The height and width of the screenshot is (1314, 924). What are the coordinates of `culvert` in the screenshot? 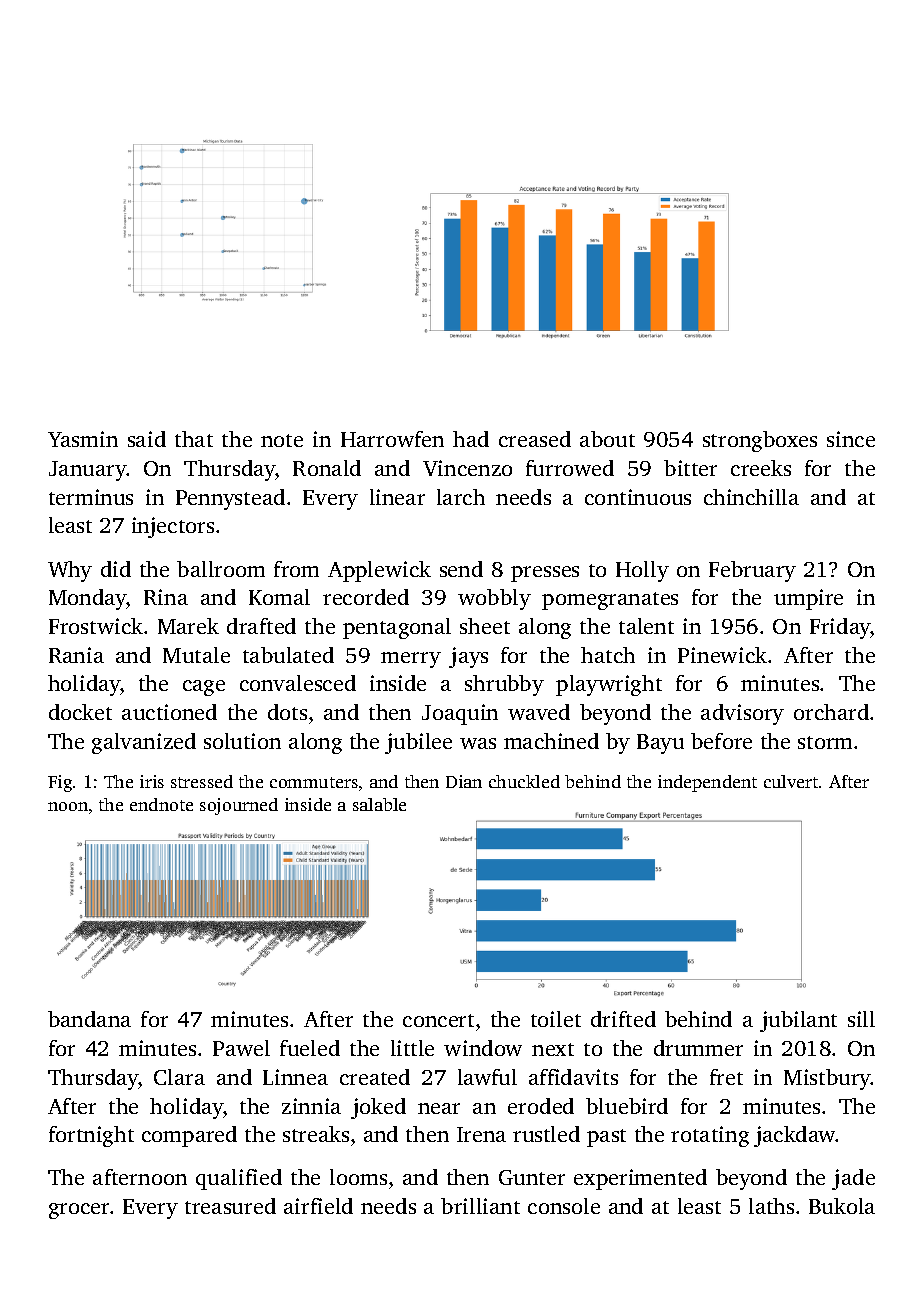 It's located at (791, 781).
